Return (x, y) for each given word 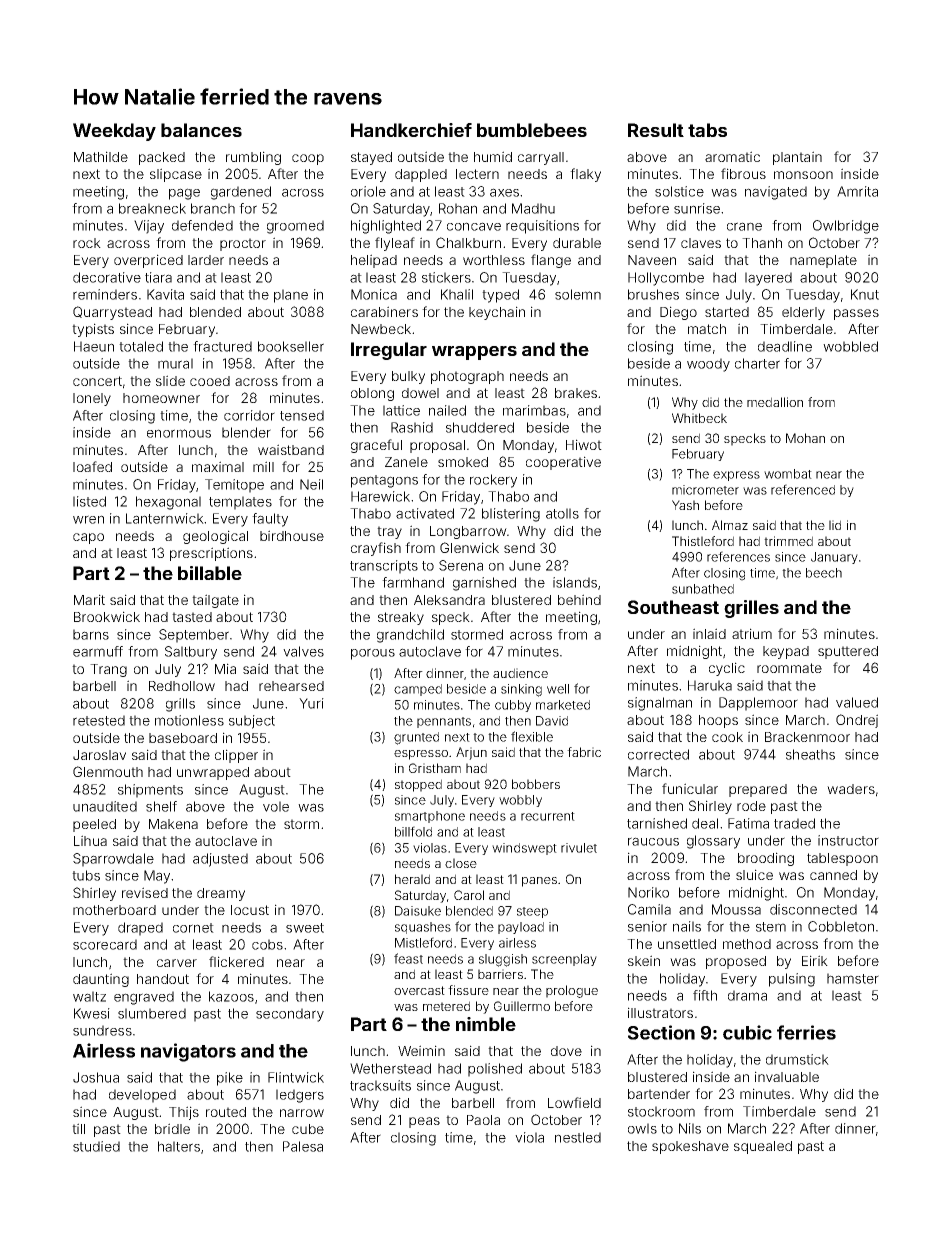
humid (493, 156)
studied (96, 1146)
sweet (305, 928)
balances (201, 130)
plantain (797, 158)
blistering (511, 515)
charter (757, 363)
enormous (179, 433)
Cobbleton (841, 926)
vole (276, 806)
